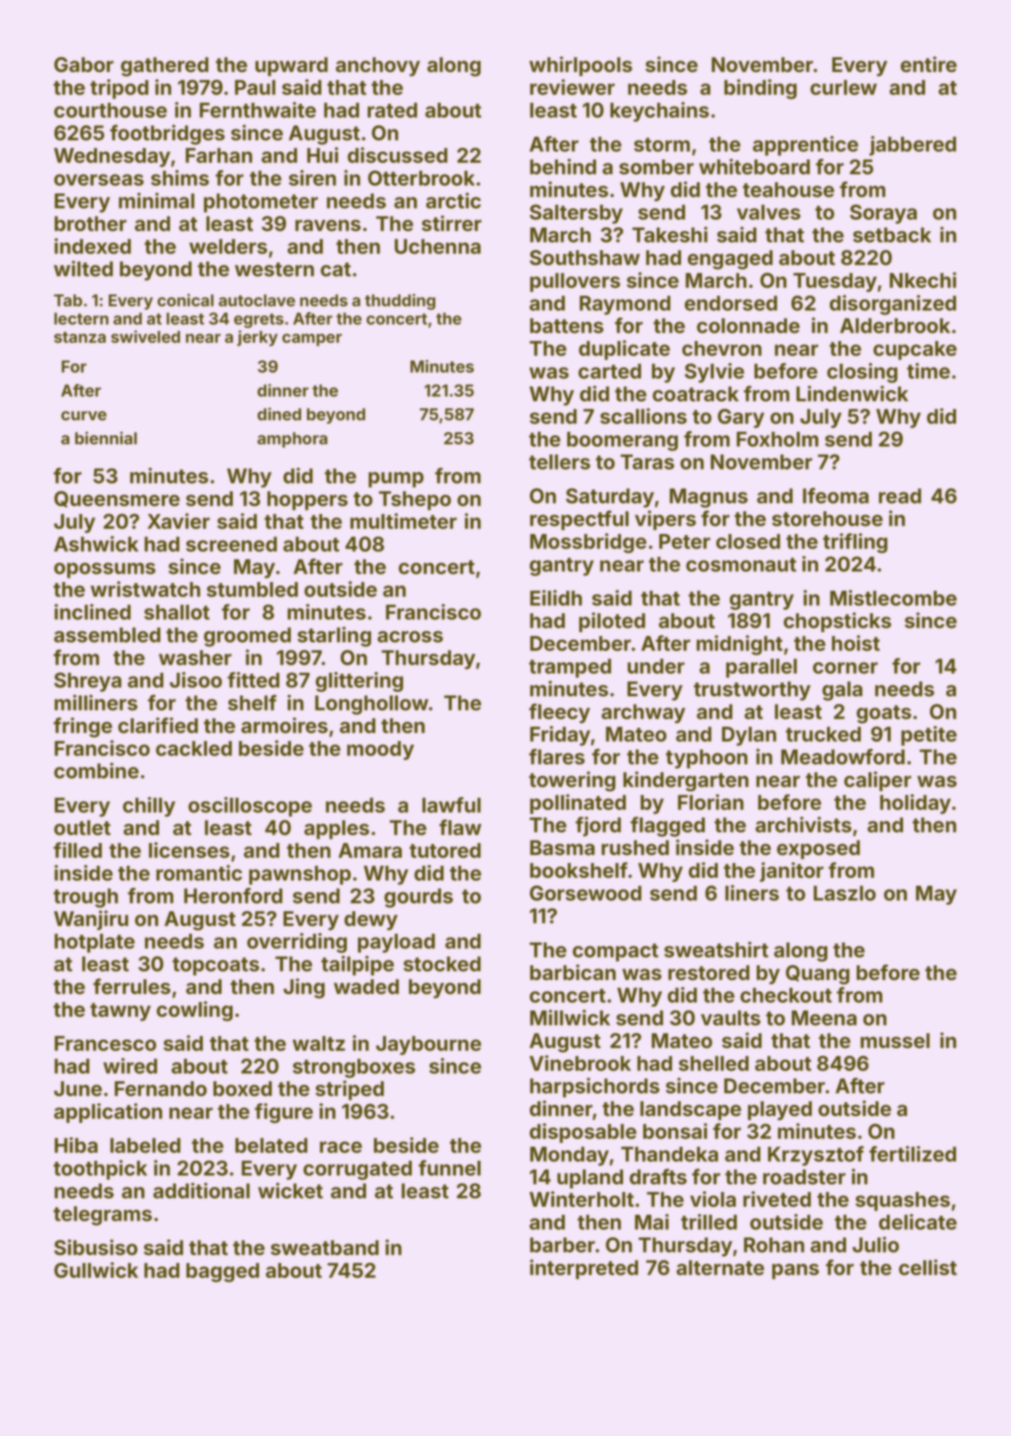 The height and width of the document is (1436, 1011). Describe the element at coordinates (792, 872) in the document. I see `janitor` at that location.
